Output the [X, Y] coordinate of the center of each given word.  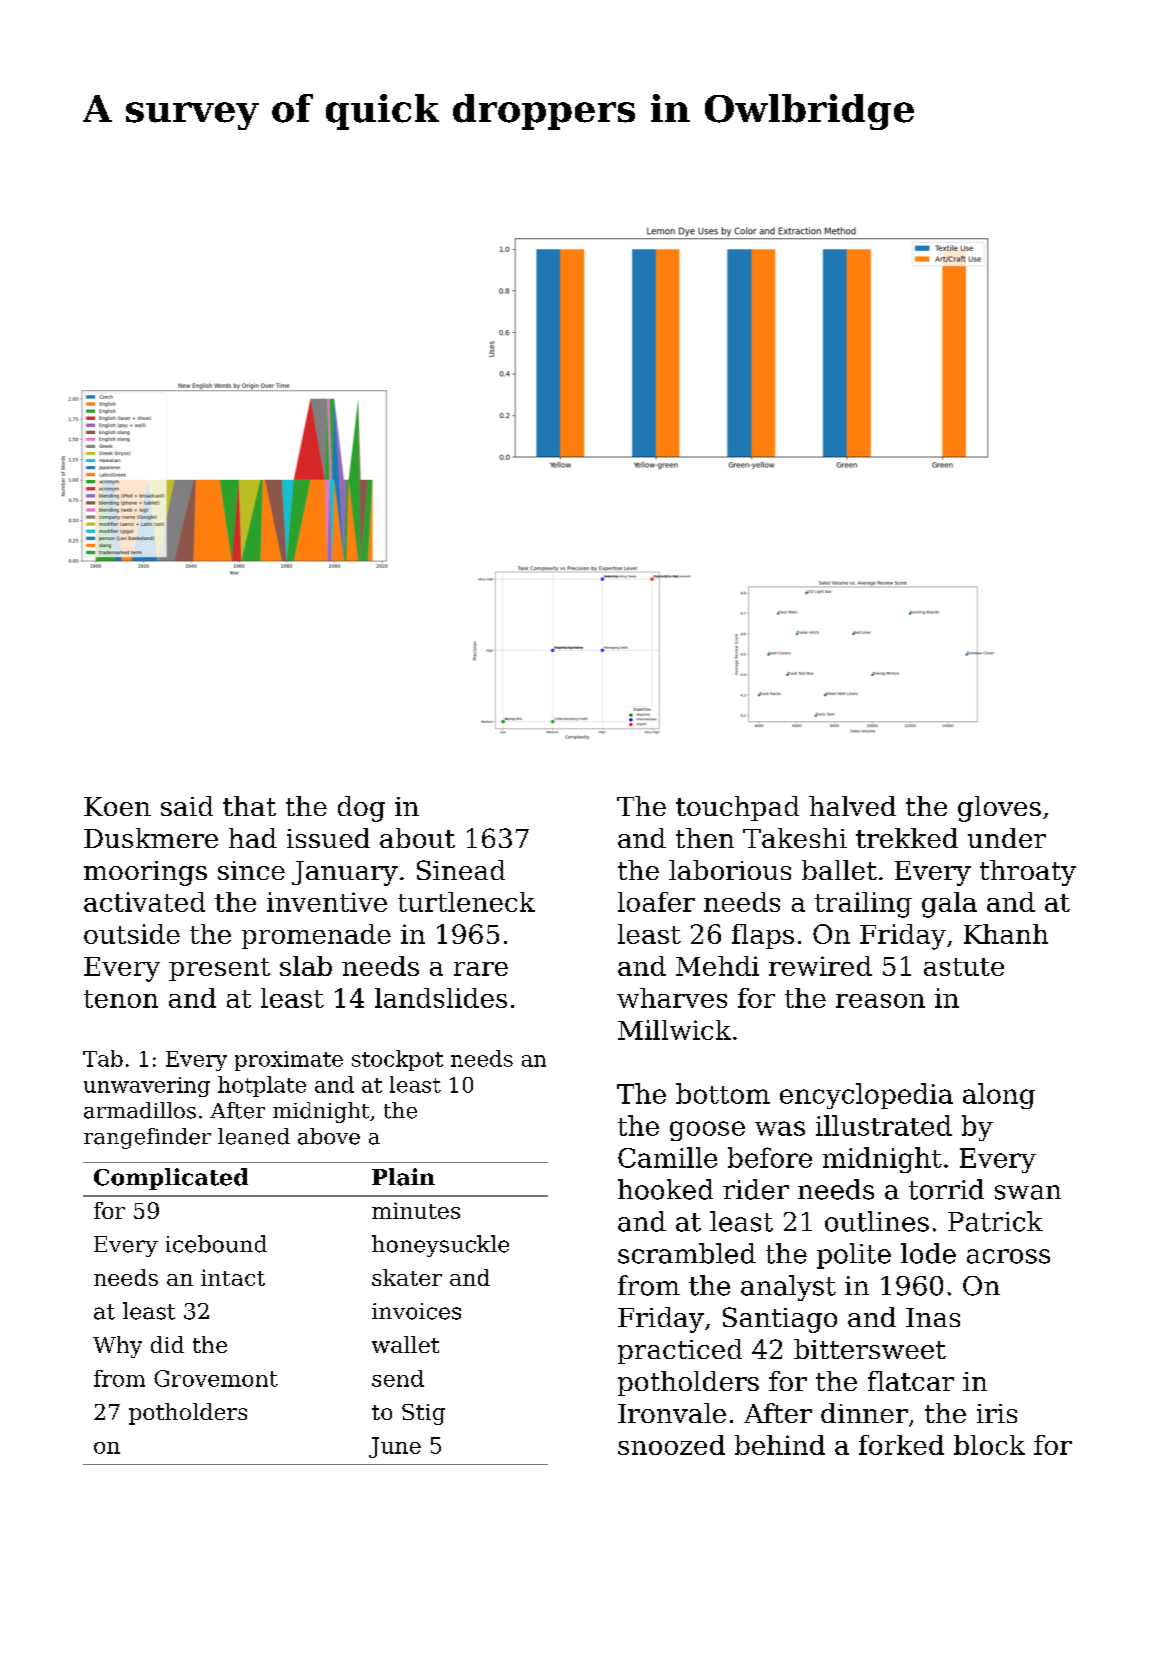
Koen [117, 806]
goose [707, 1131]
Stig [423, 1414]
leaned [254, 1136]
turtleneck [466, 902]
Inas [933, 1317]
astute [964, 967]
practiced [680, 1351]
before [770, 1157]
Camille [667, 1157]
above [329, 1136]
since [251, 870]
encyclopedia [866, 1096]
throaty [1028, 873]
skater [407, 1277]
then [705, 838]
